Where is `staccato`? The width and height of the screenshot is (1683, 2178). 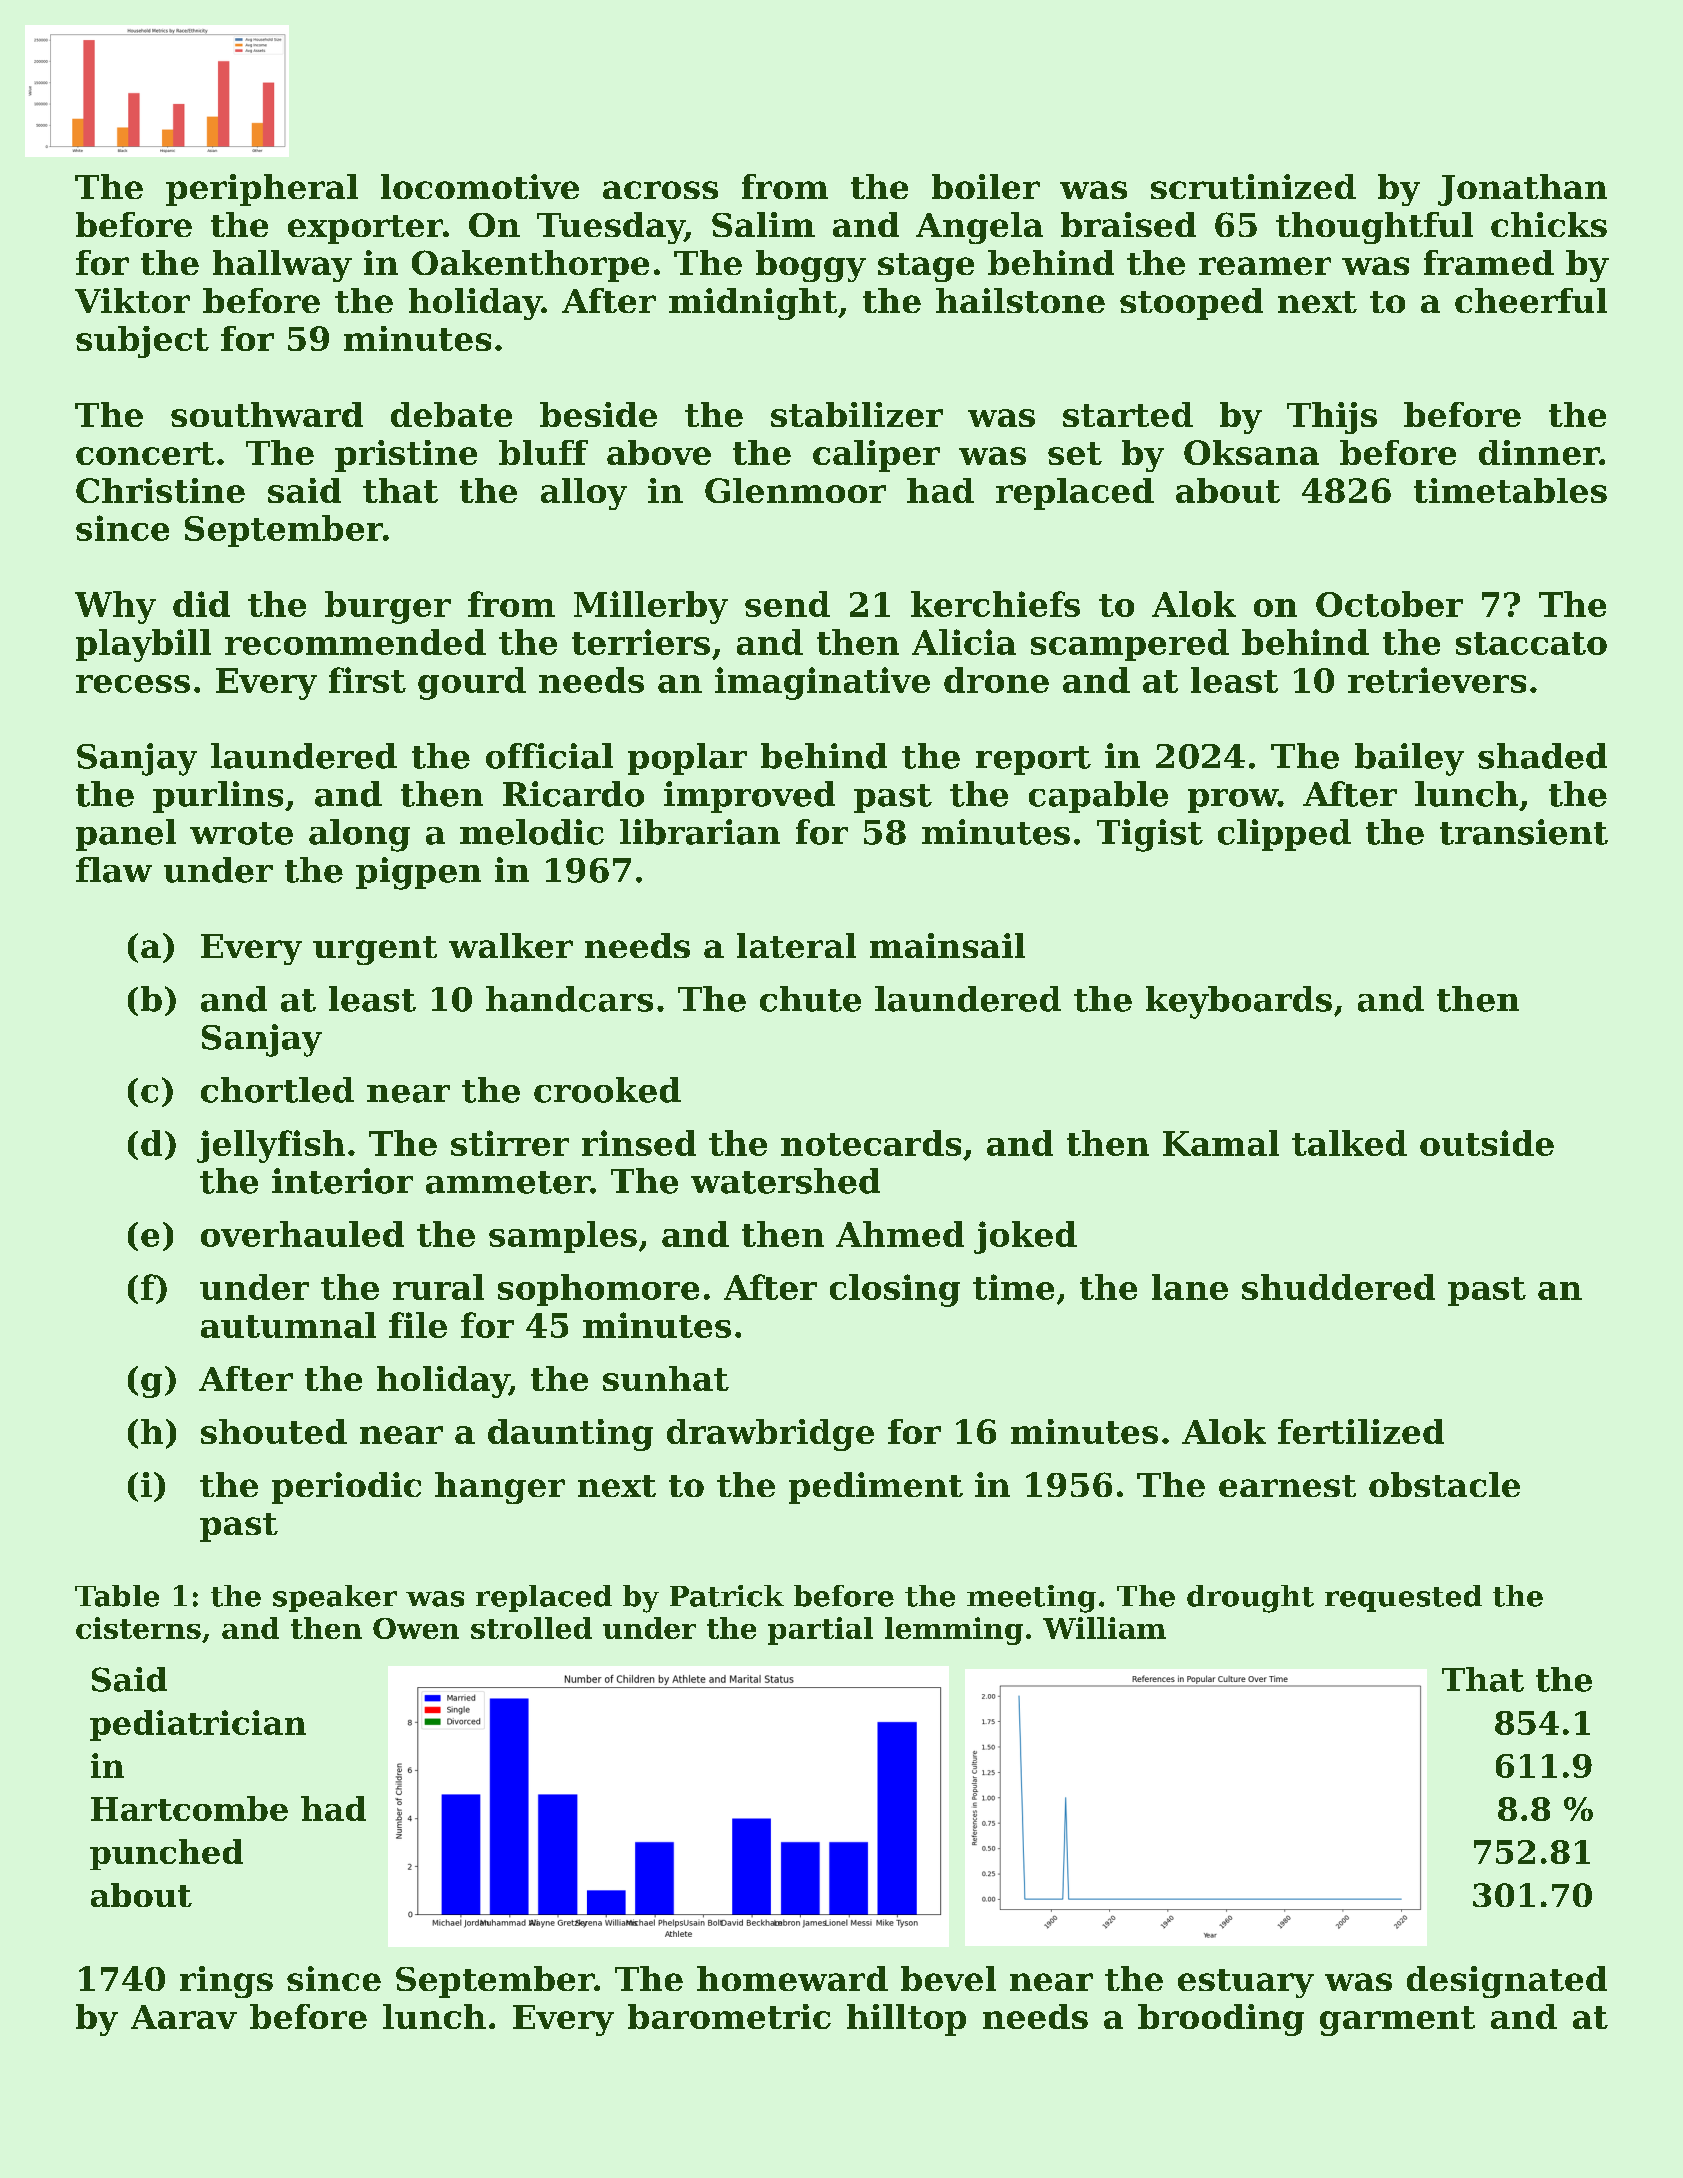 staccato is located at coordinates (1531, 643).
